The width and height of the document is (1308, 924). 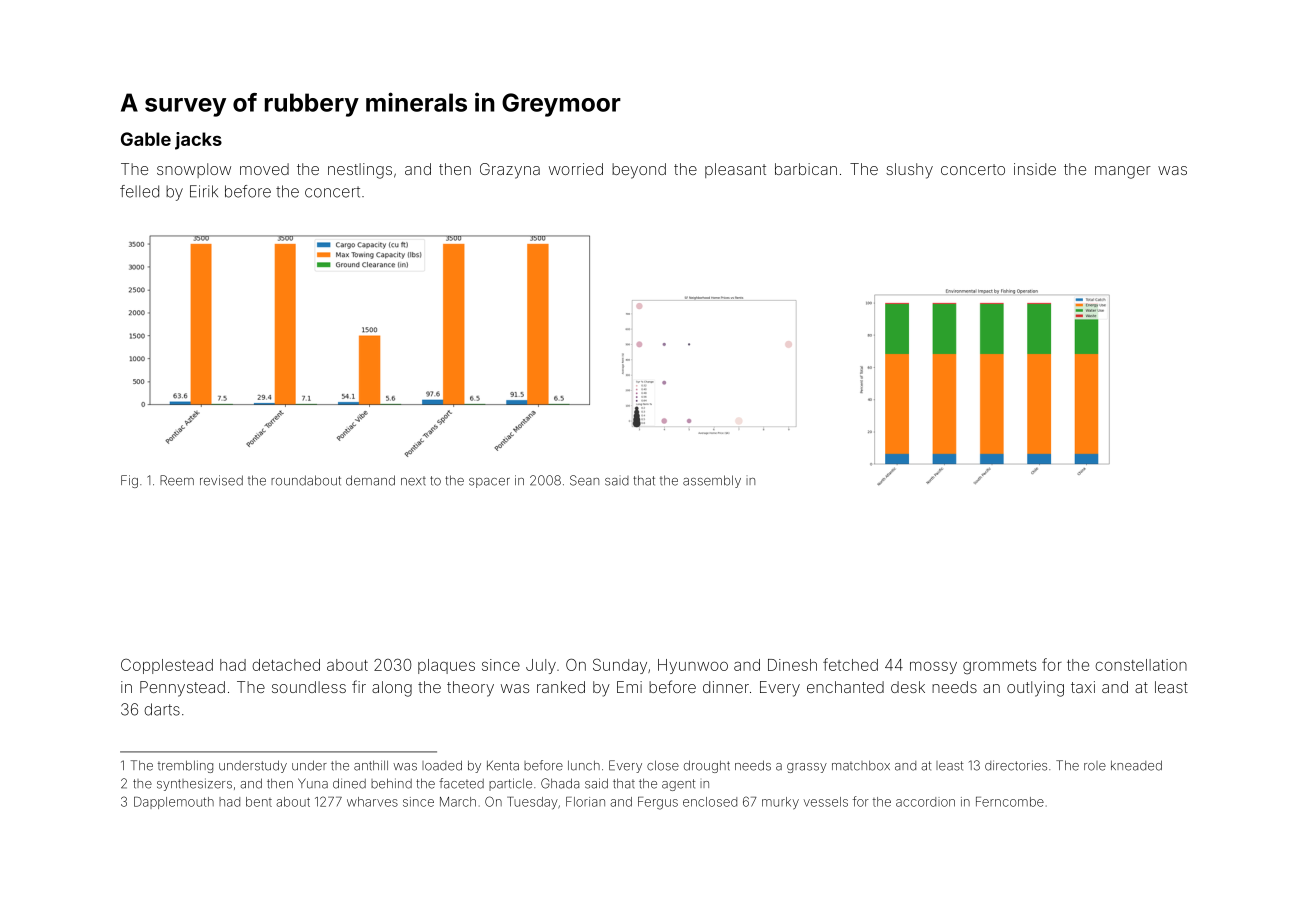 I want to click on fetched, so click(x=850, y=664).
